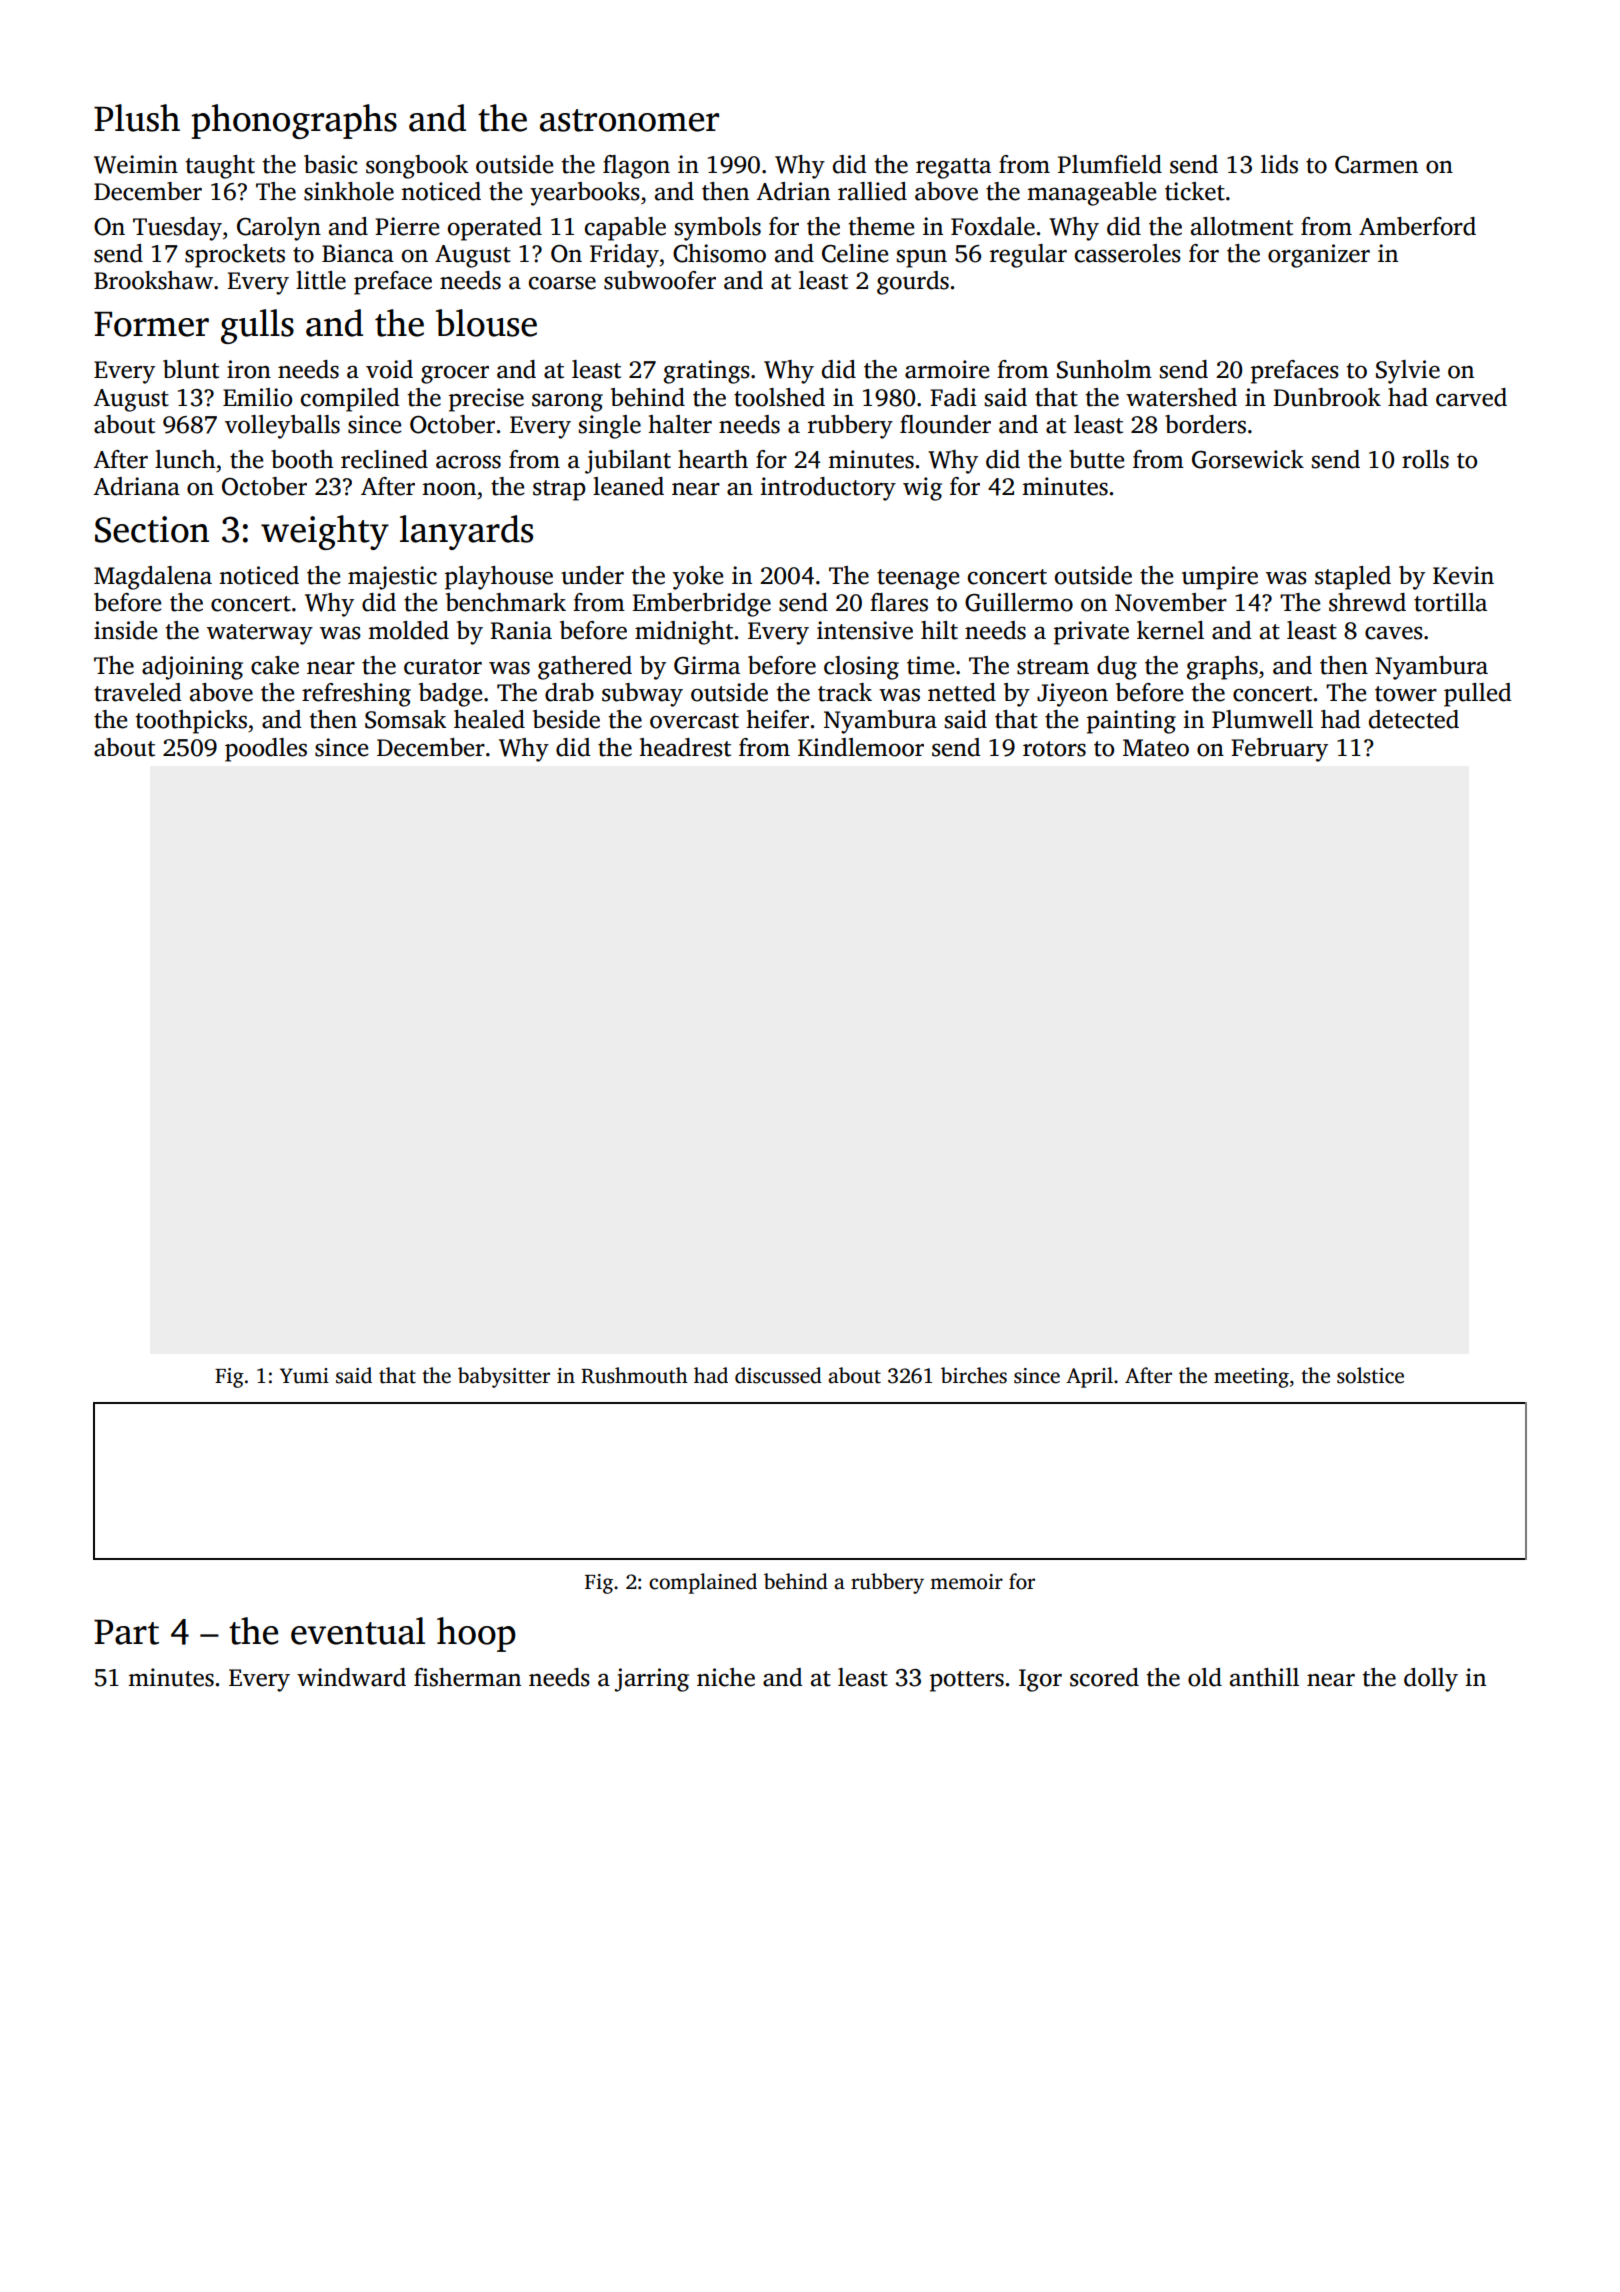 The width and height of the screenshot is (1620, 2292). I want to click on February, so click(1279, 750).
